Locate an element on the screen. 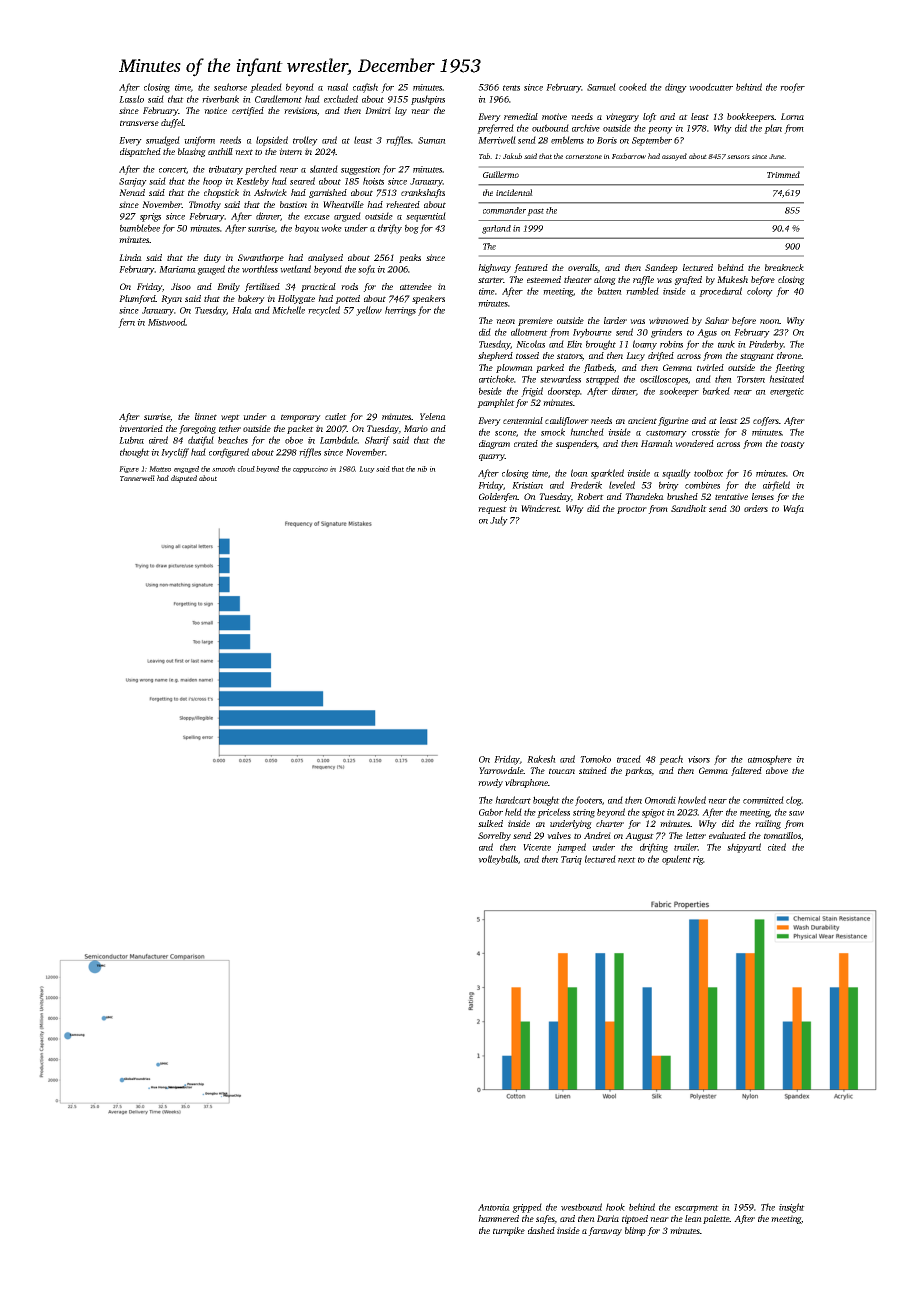  Yarrowdale is located at coordinates (501, 770).
